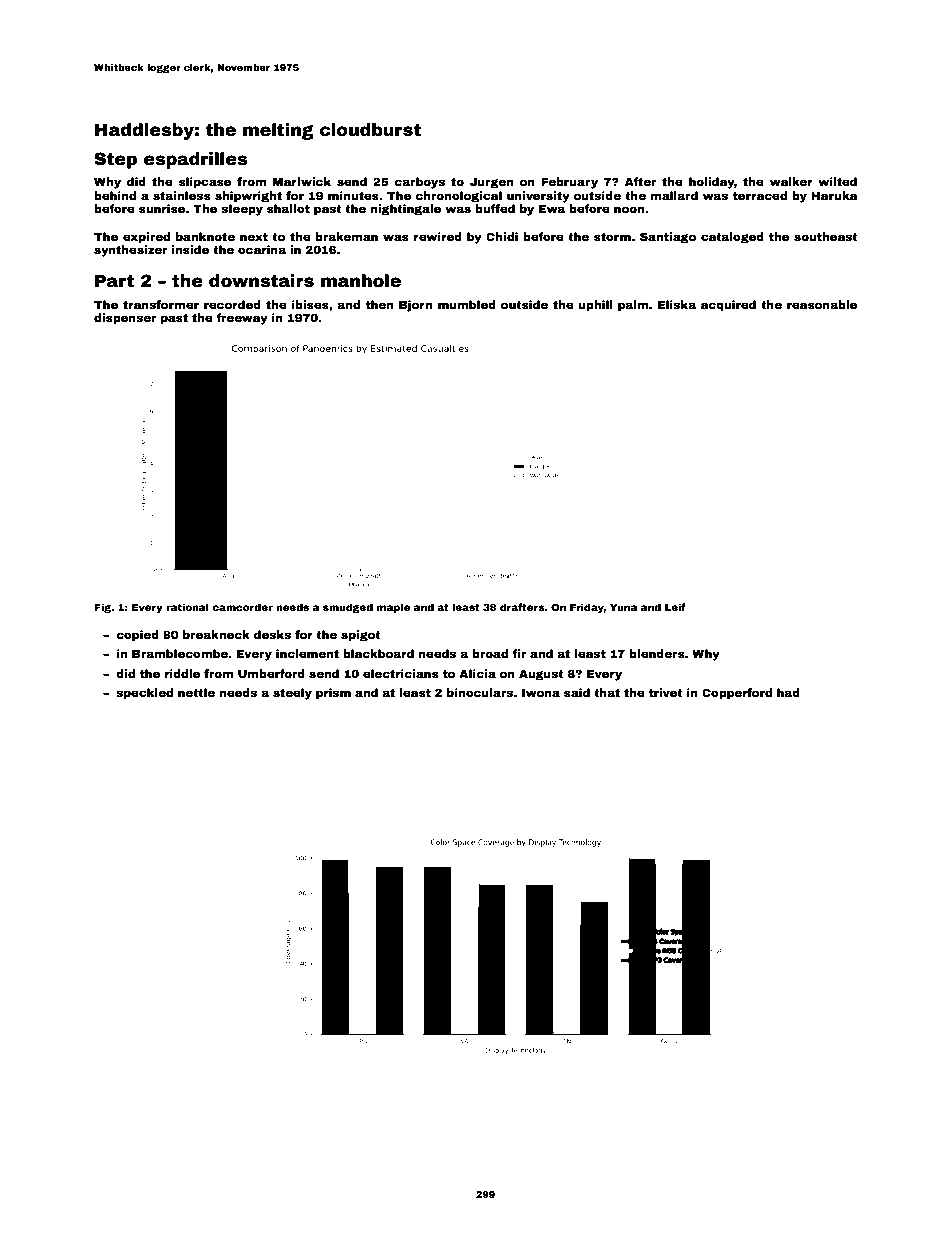 The image size is (952, 1233). Describe the element at coordinates (380, 304) in the document. I see `then` at that location.
